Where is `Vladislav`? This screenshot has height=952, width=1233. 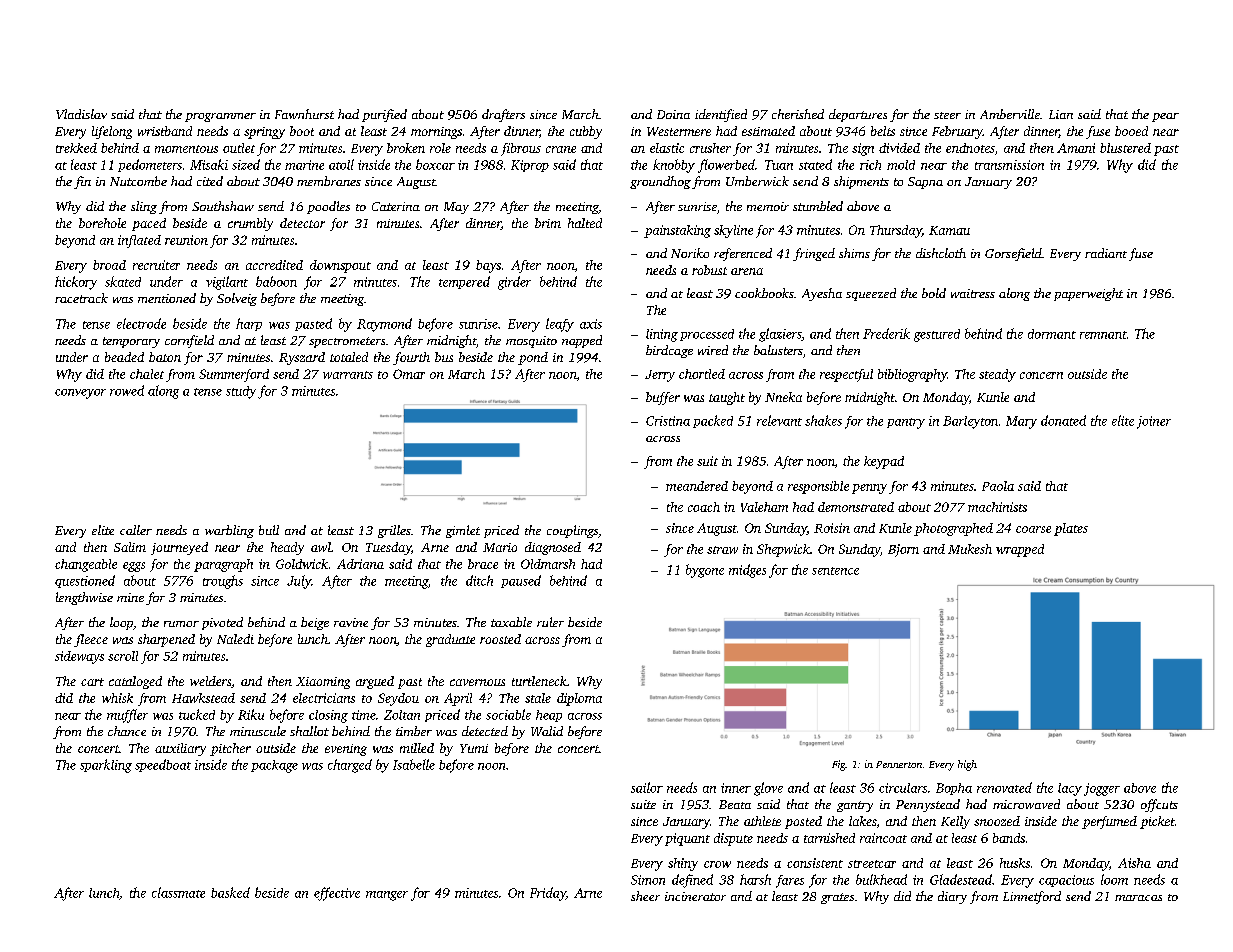
Vladislav is located at coordinates (81, 114).
